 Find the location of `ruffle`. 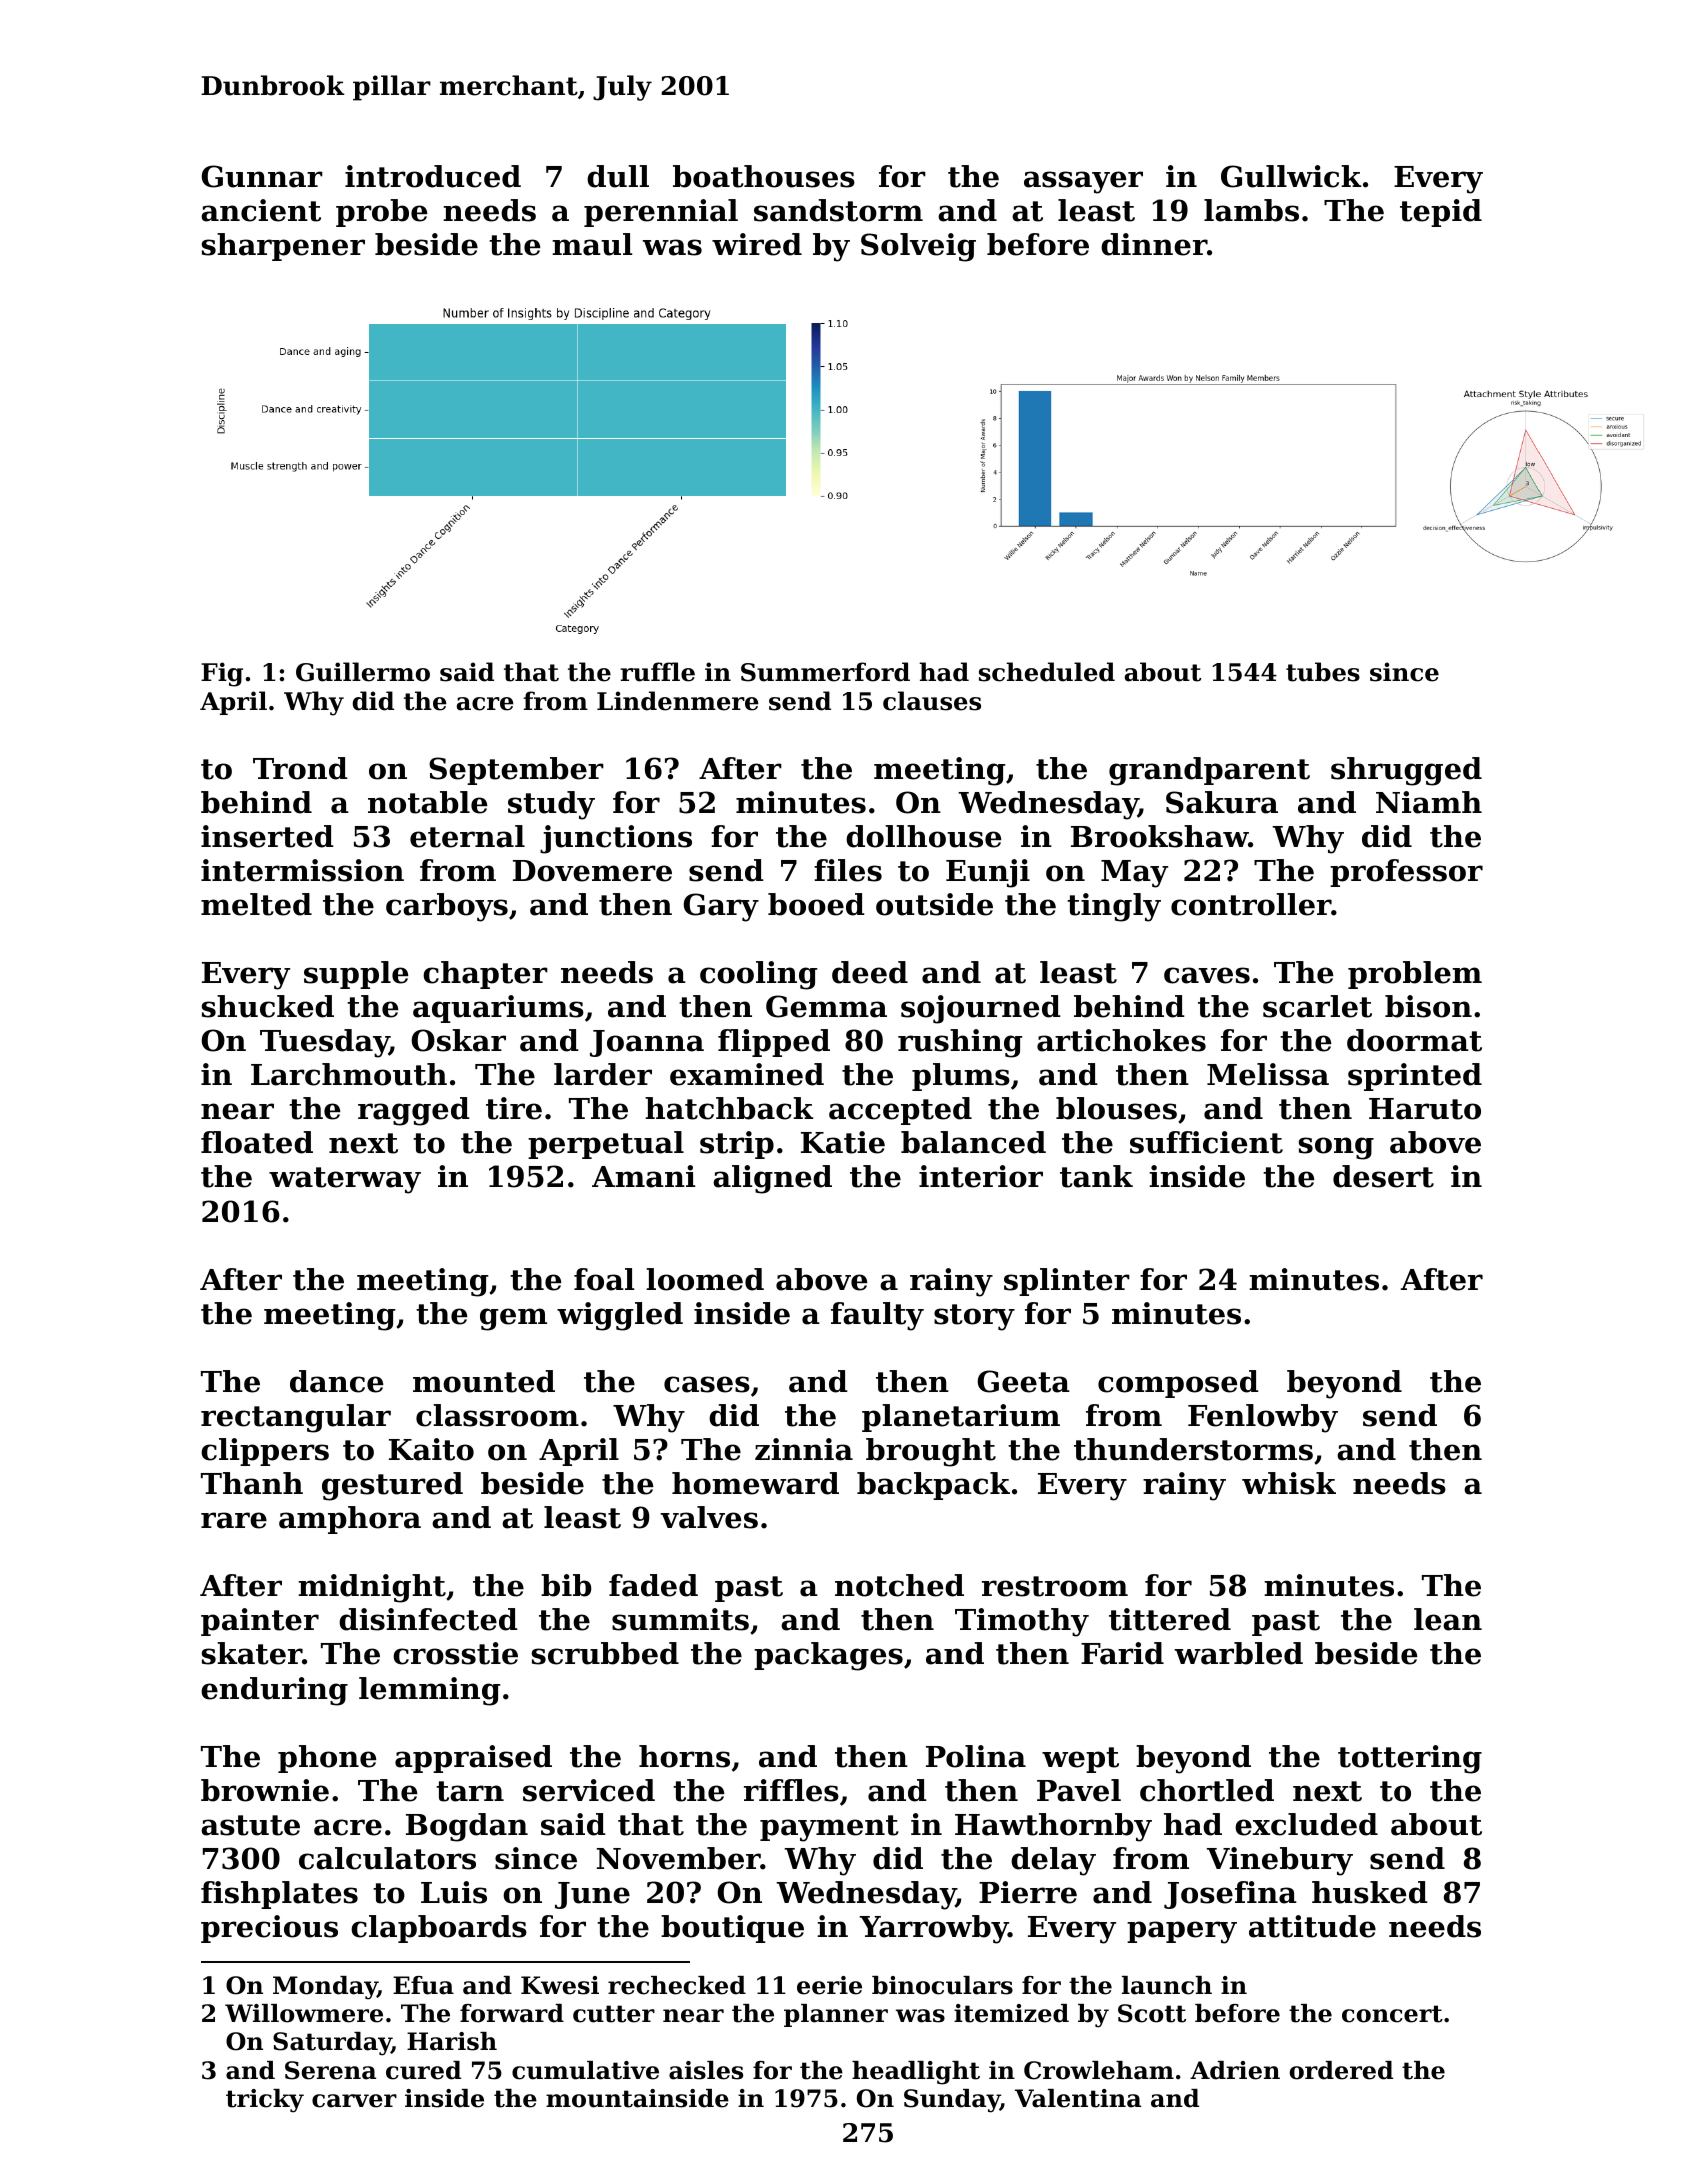

ruffle is located at coordinates (657, 672).
